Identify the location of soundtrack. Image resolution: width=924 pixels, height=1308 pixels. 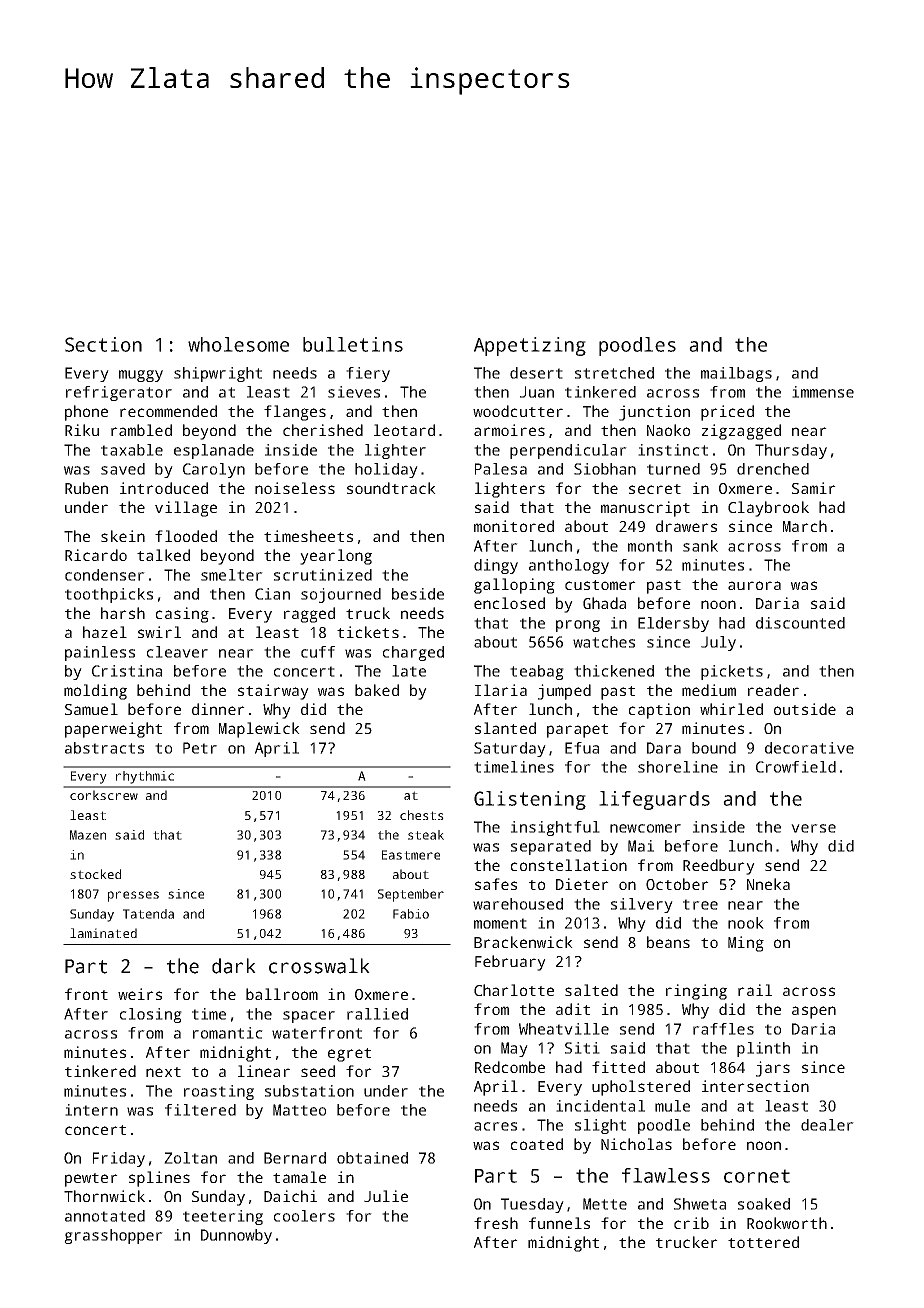
(391, 488).
